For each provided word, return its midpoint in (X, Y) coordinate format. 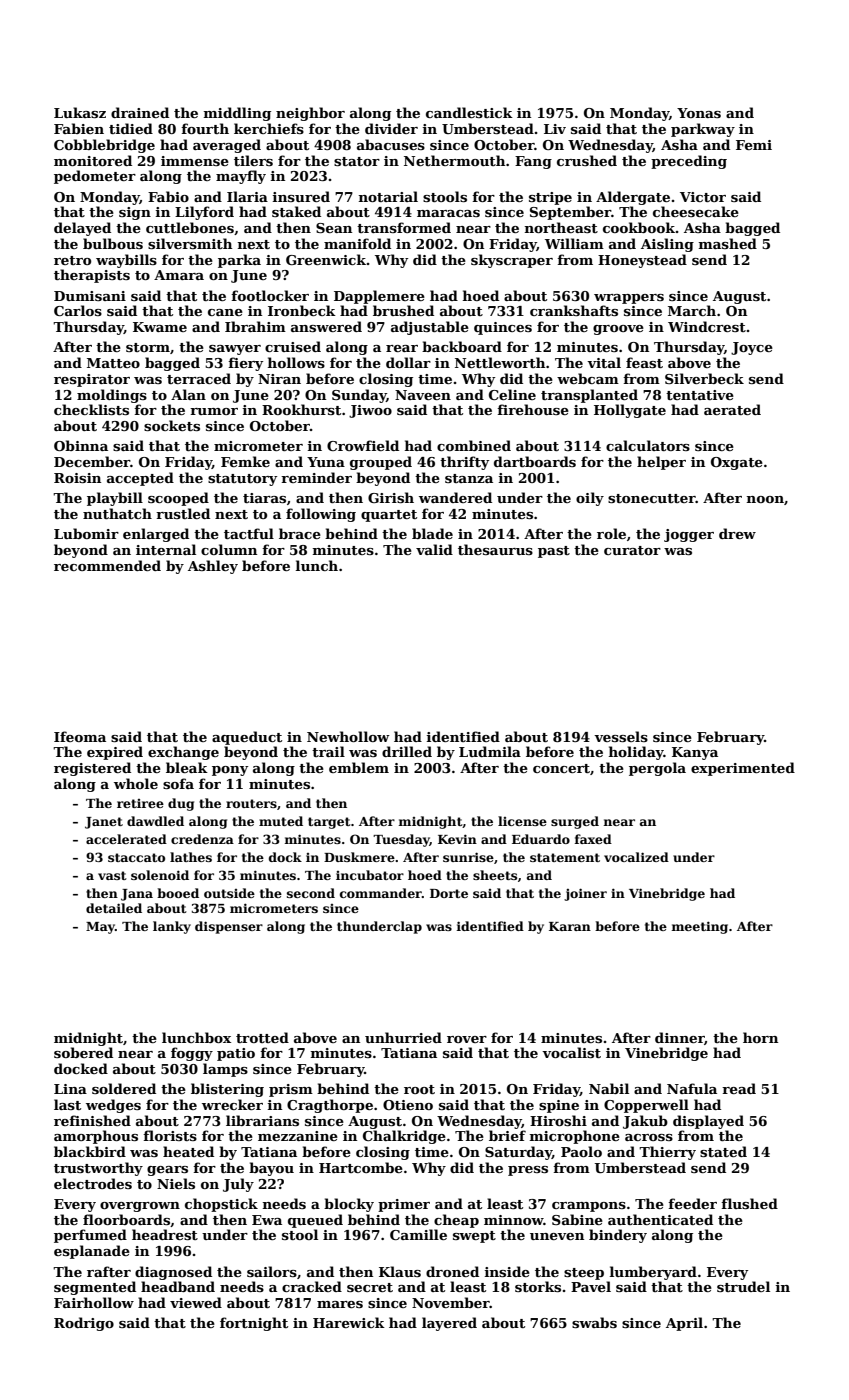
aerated (732, 409)
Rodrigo (84, 1324)
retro (72, 260)
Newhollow (348, 736)
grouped (381, 463)
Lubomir (86, 533)
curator (632, 550)
